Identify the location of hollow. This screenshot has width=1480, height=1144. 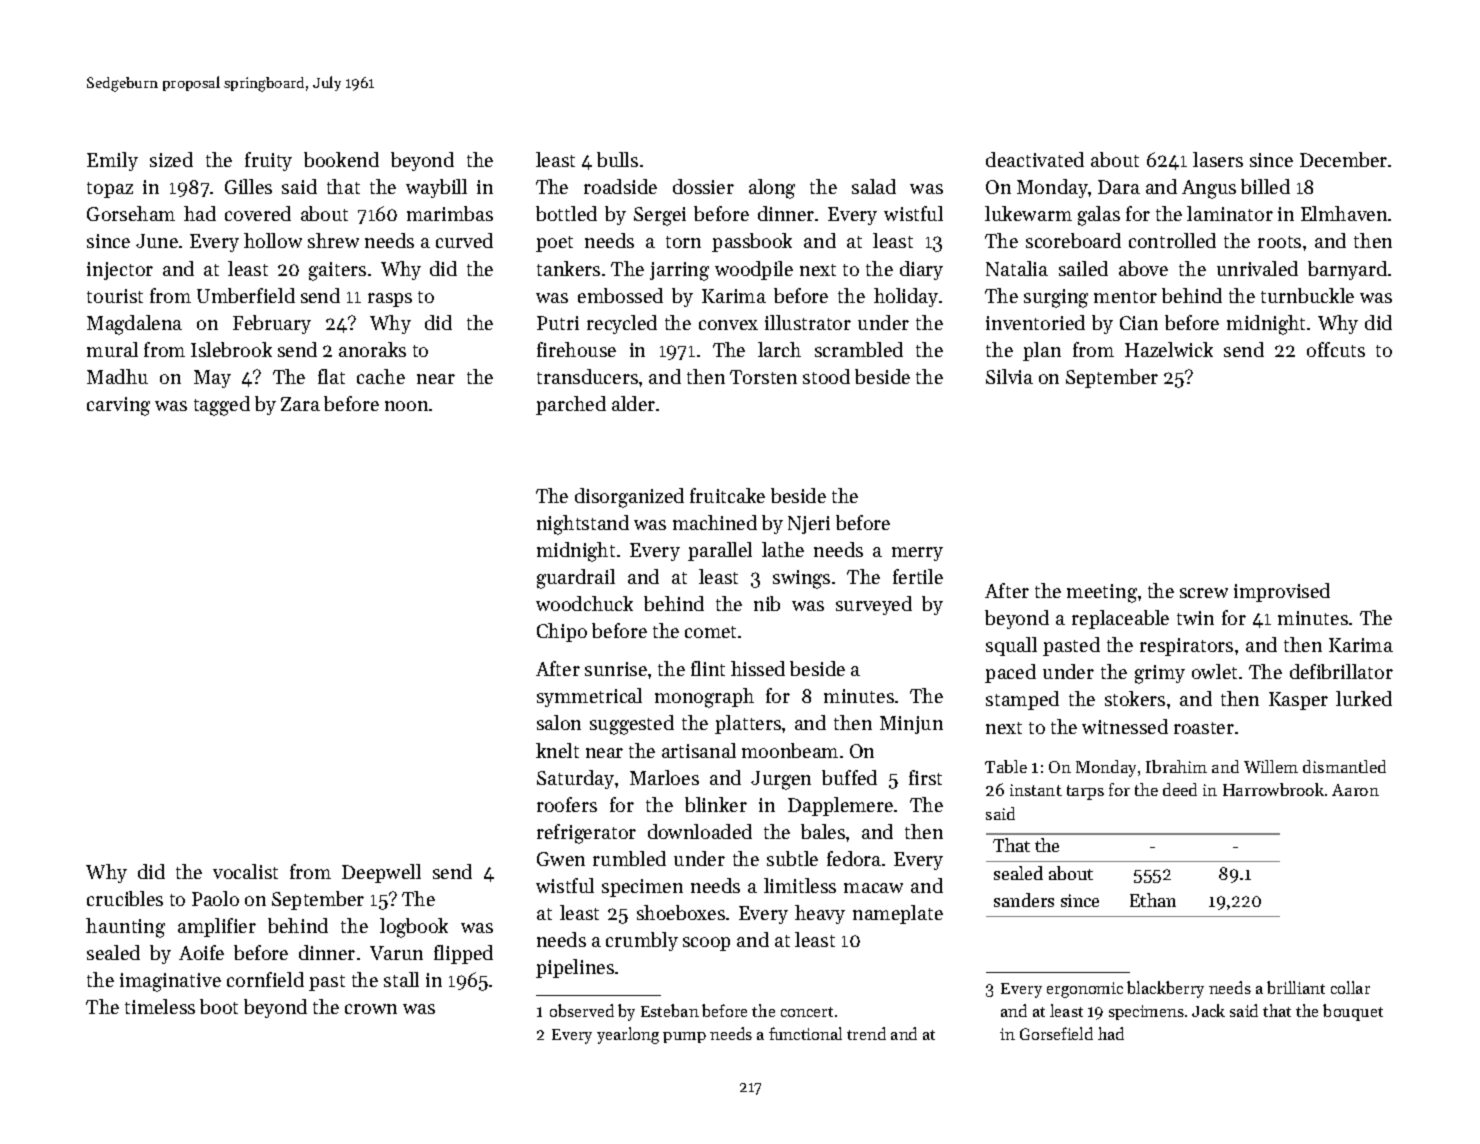
(273, 240).
